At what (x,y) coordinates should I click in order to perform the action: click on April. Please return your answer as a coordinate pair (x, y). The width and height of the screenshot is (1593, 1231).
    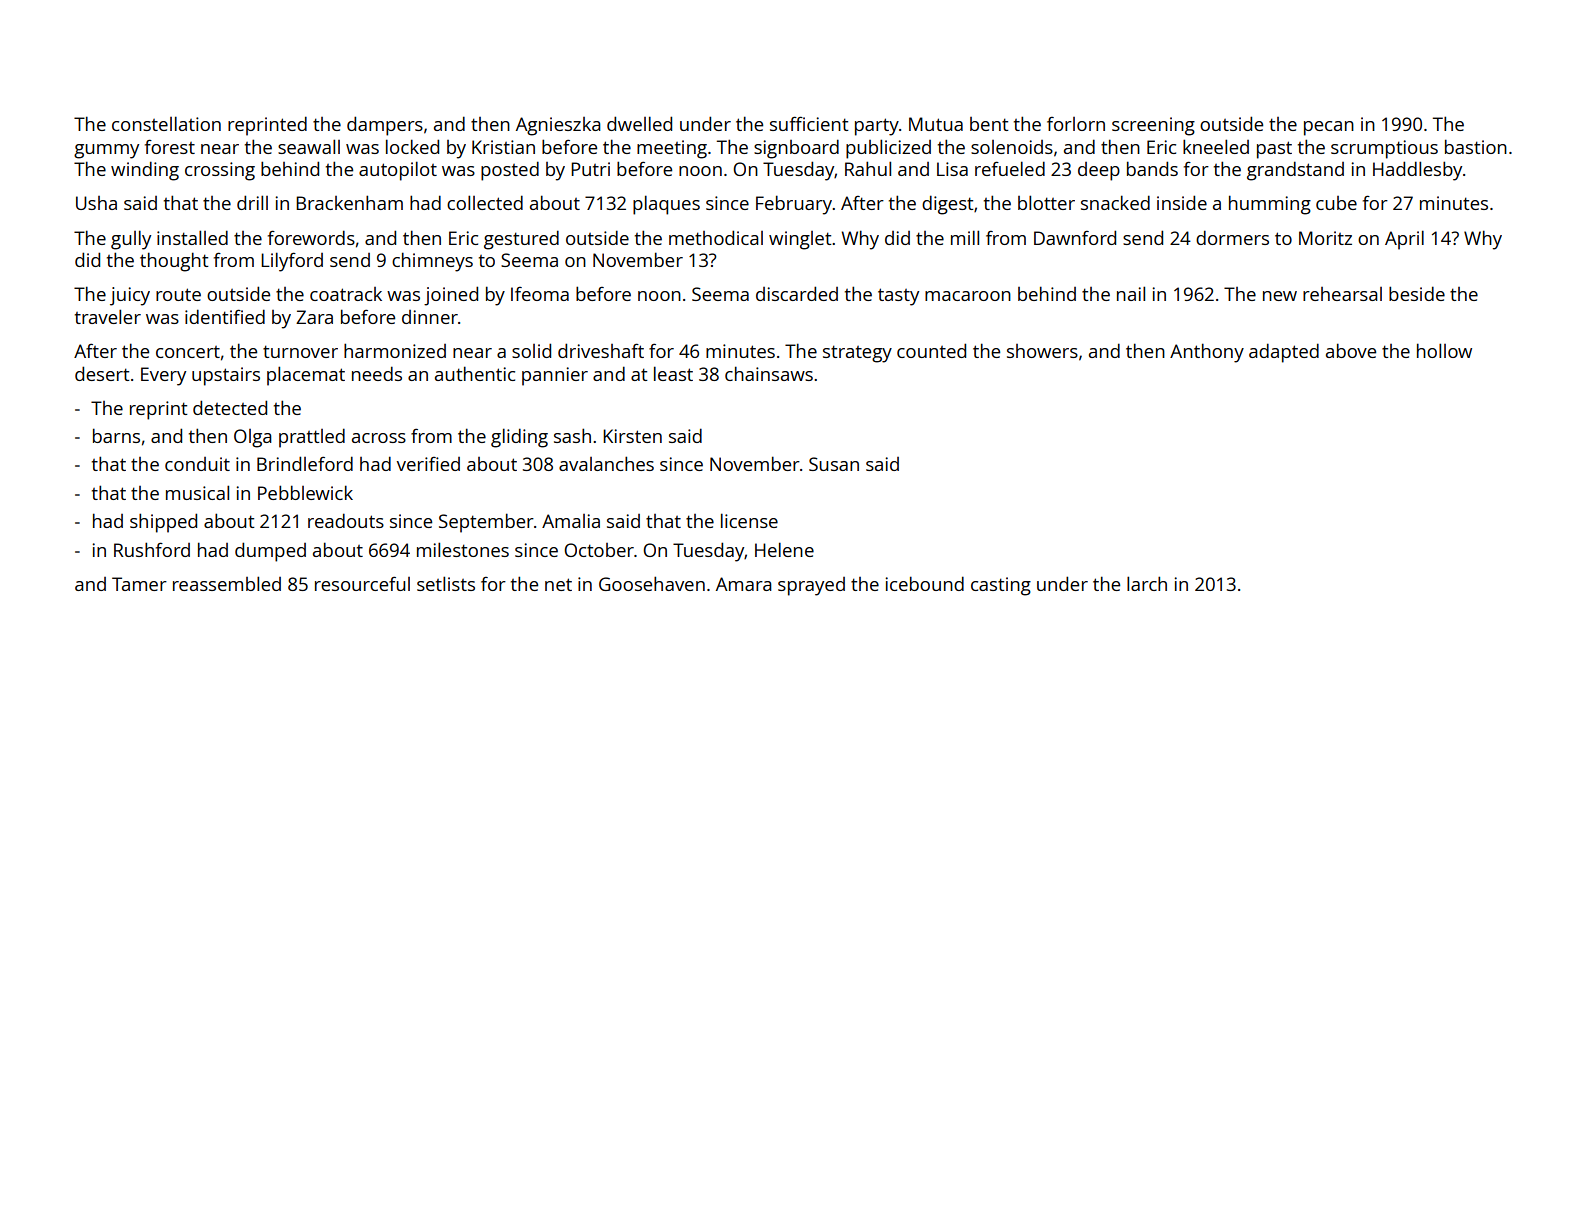
    Looking at the image, I should click on (1404, 240).
